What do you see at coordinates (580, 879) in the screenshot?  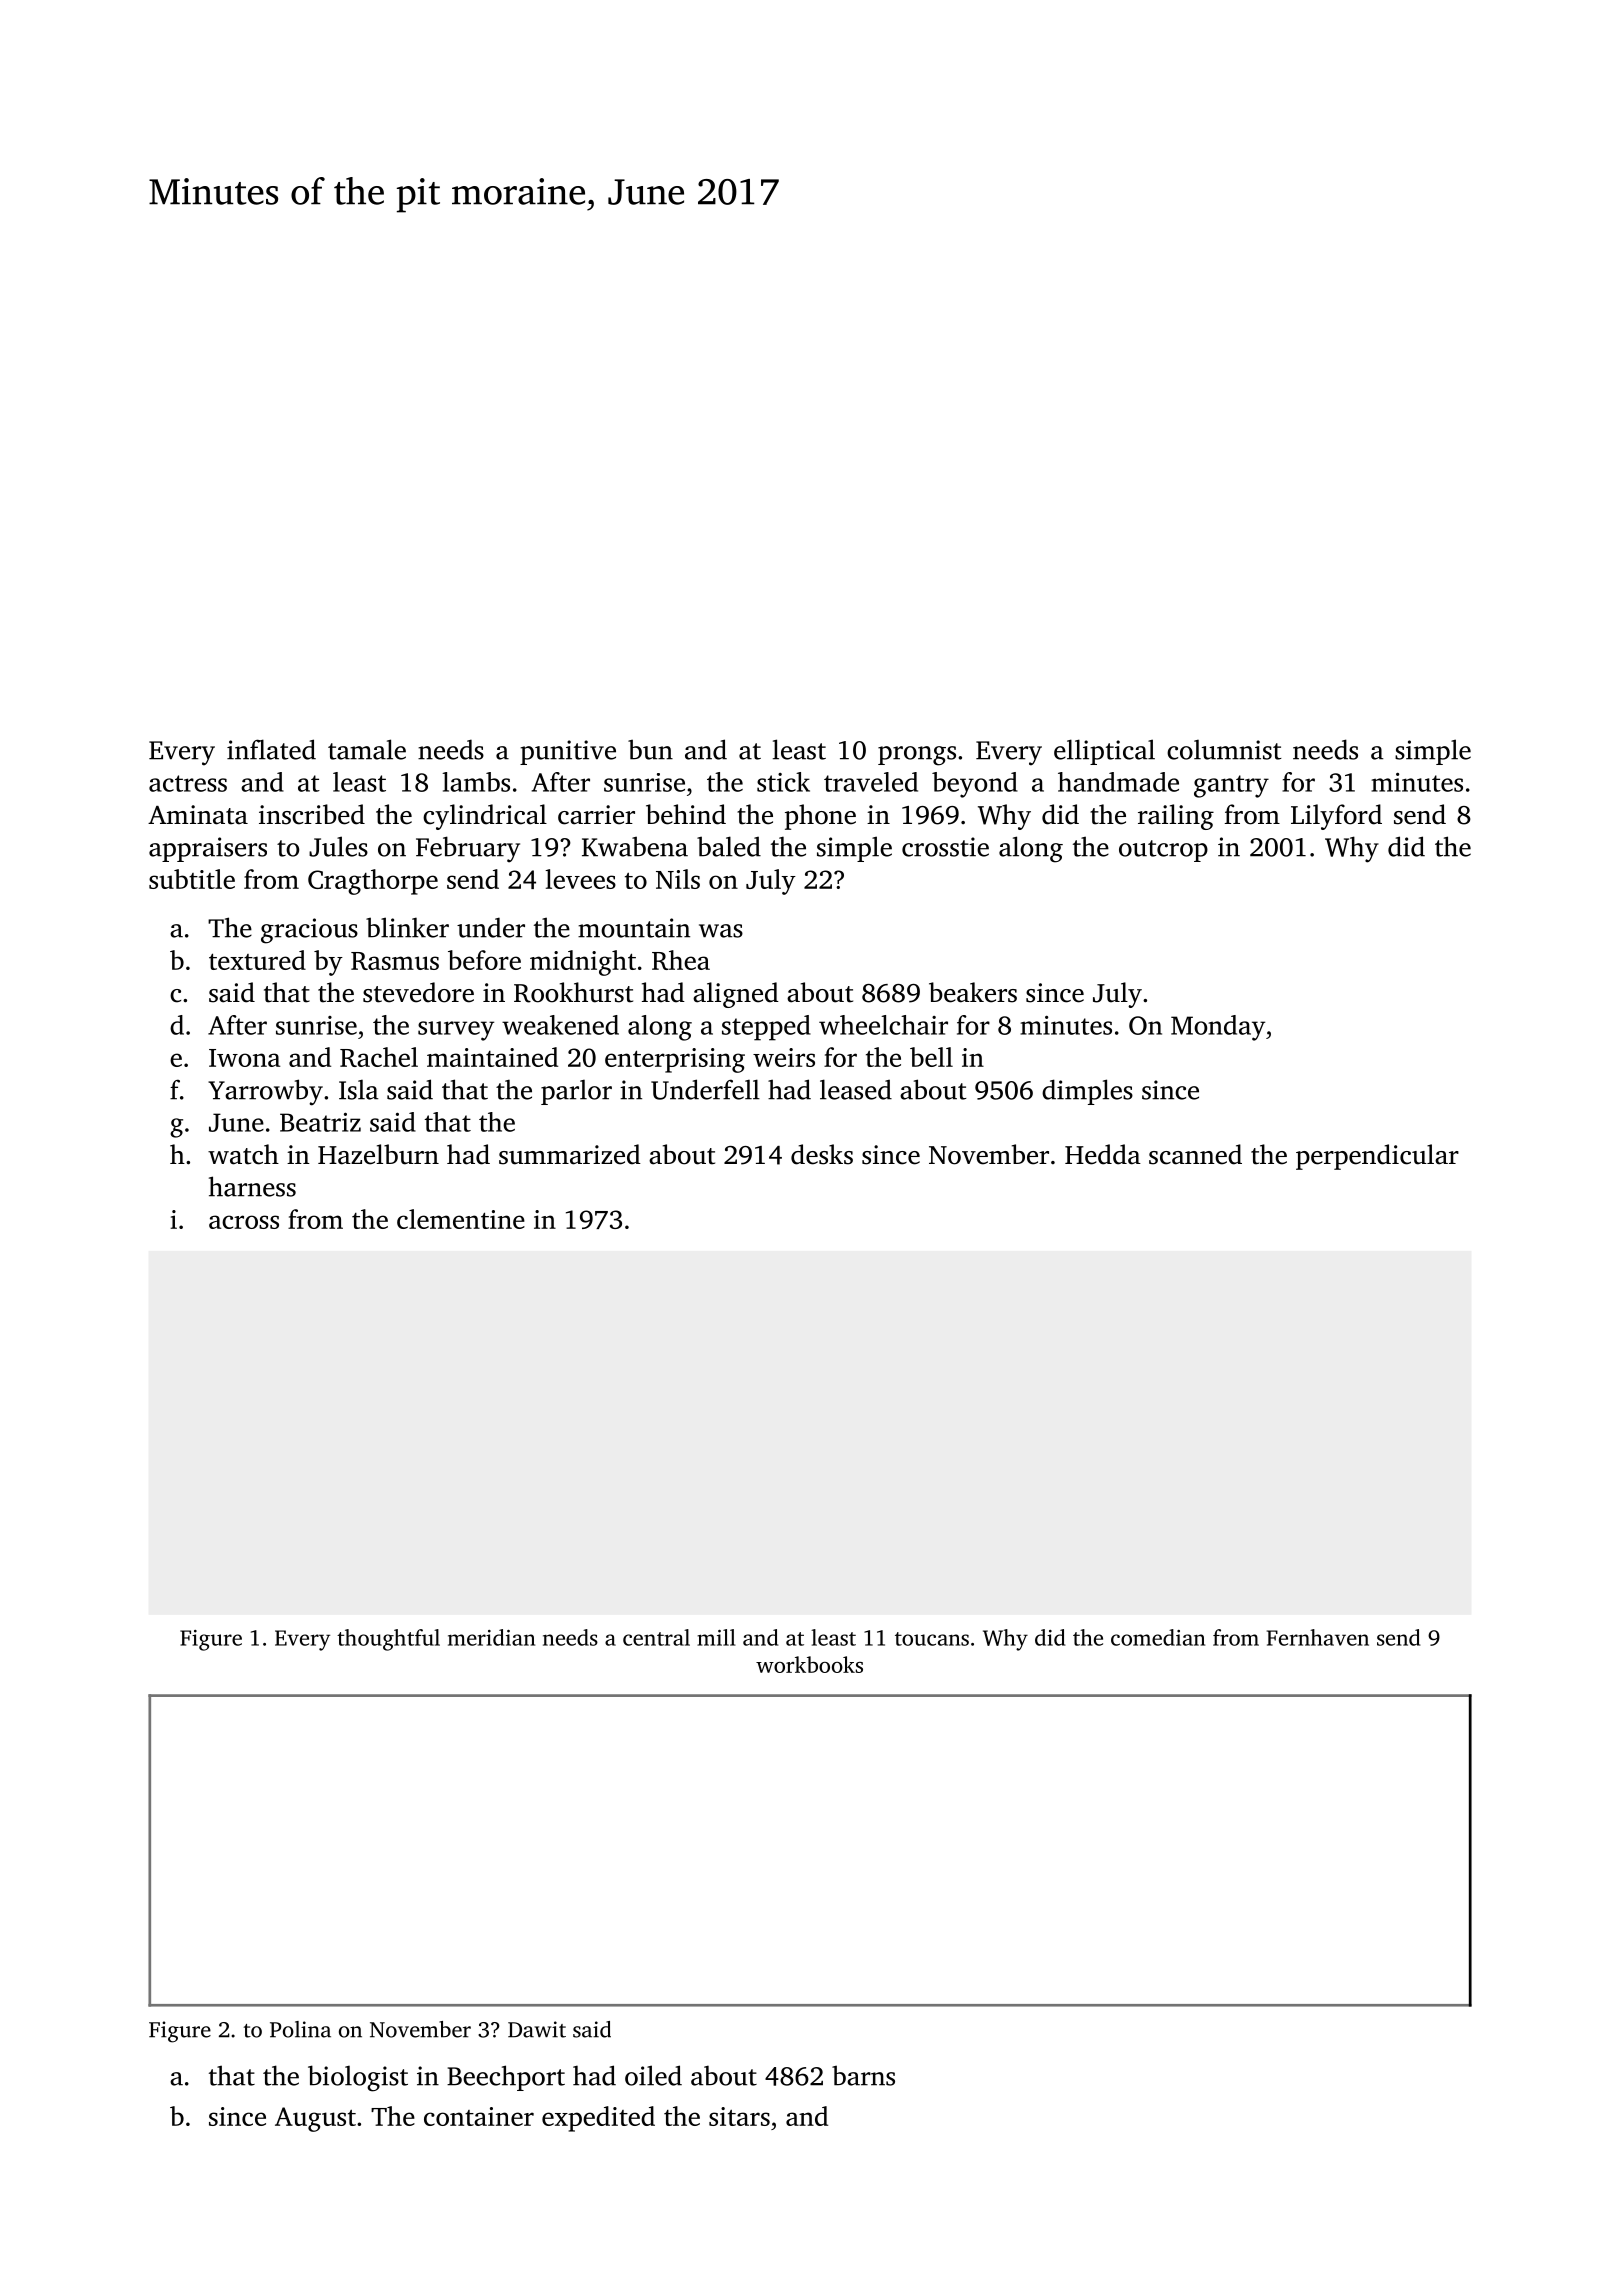 I see `levees` at bounding box center [580, 879].
